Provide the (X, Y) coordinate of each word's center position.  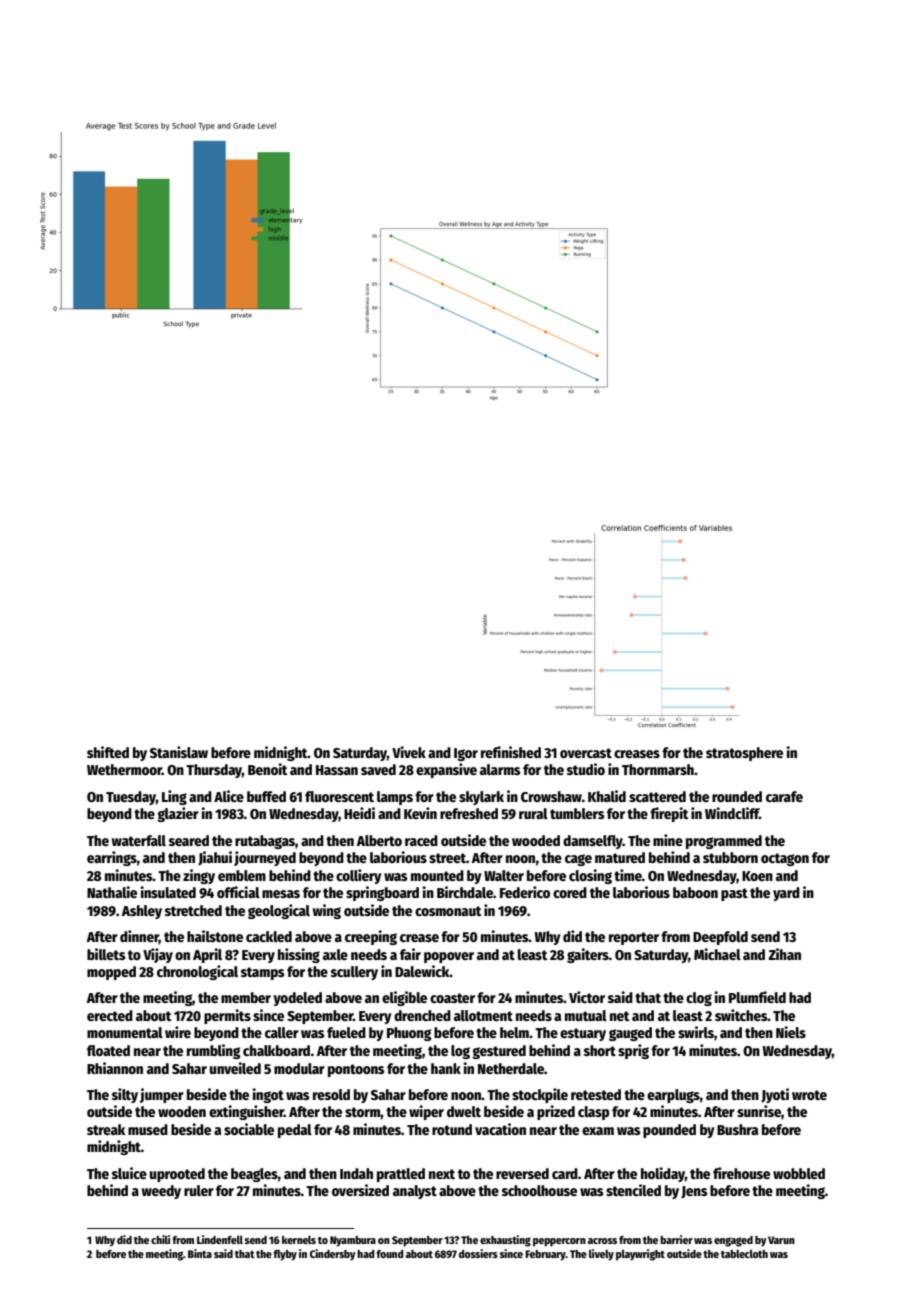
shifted (108, 752)
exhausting (505, 1241)
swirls (696, 1032)
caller (282, 1032)
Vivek (409, 752)
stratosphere (744, 754)
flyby (285, 1255)
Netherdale (511, 1068)
